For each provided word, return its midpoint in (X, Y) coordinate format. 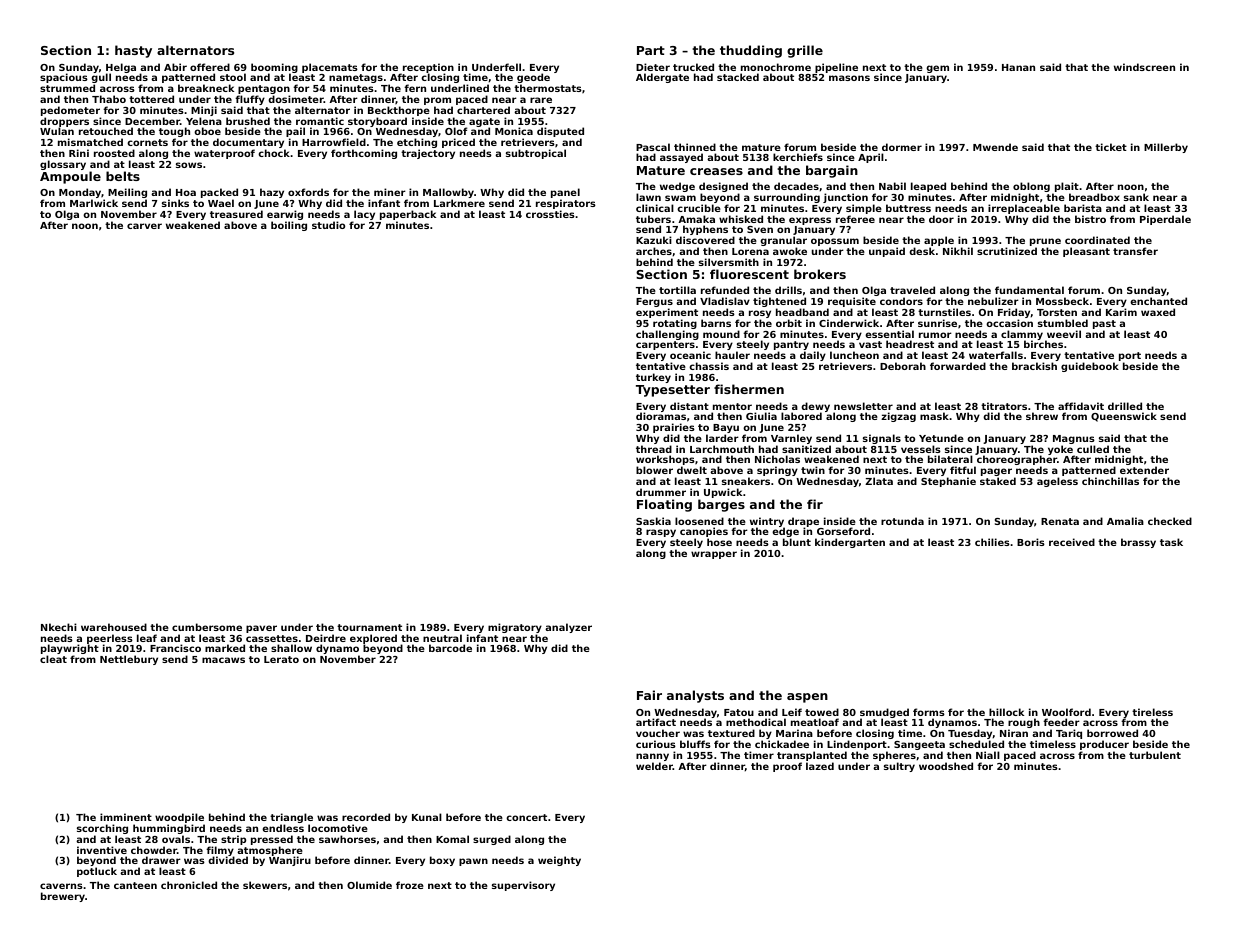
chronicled (189, 885)
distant (689, 406)
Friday (1014, 313)
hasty (133, 51)
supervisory (523, 886)
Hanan (1018, 67)
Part (651, 50)
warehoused (114, 627)
